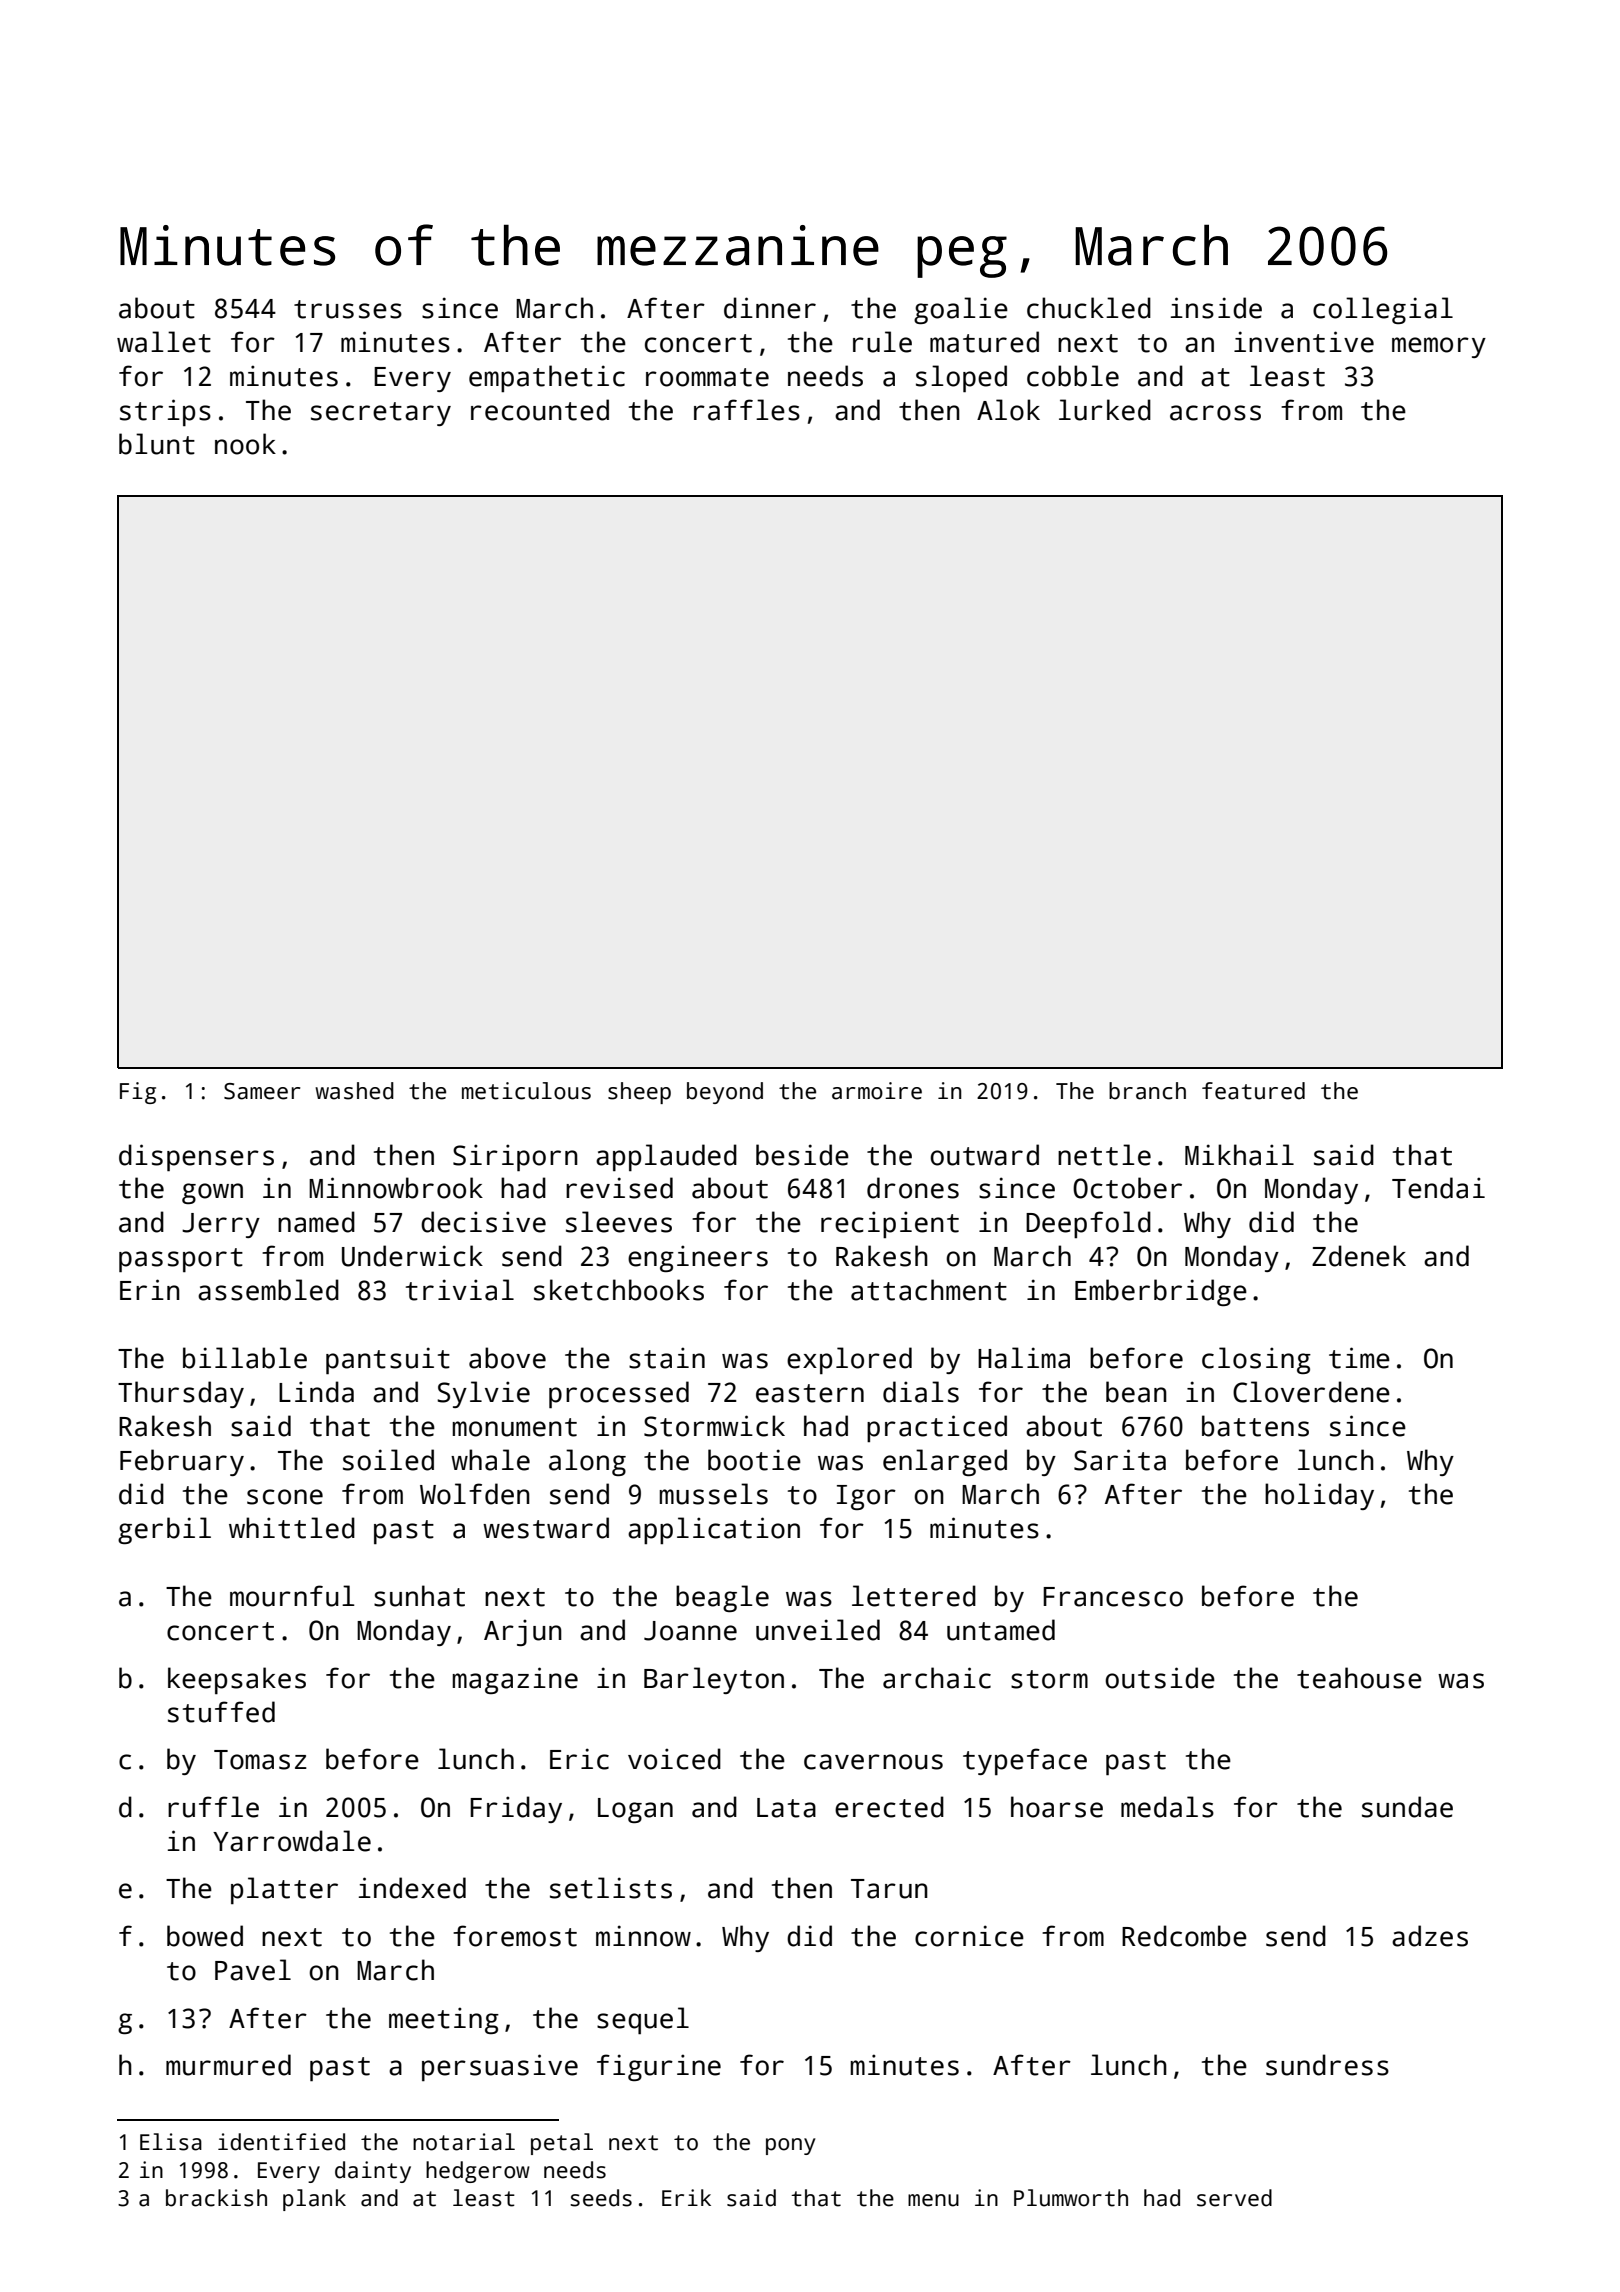 The width and height of the page is (1620, 2292). What do you see at coordinates (1025, 1761) in the page?
I see `typeface` at bounding box center [1025, 1761].
